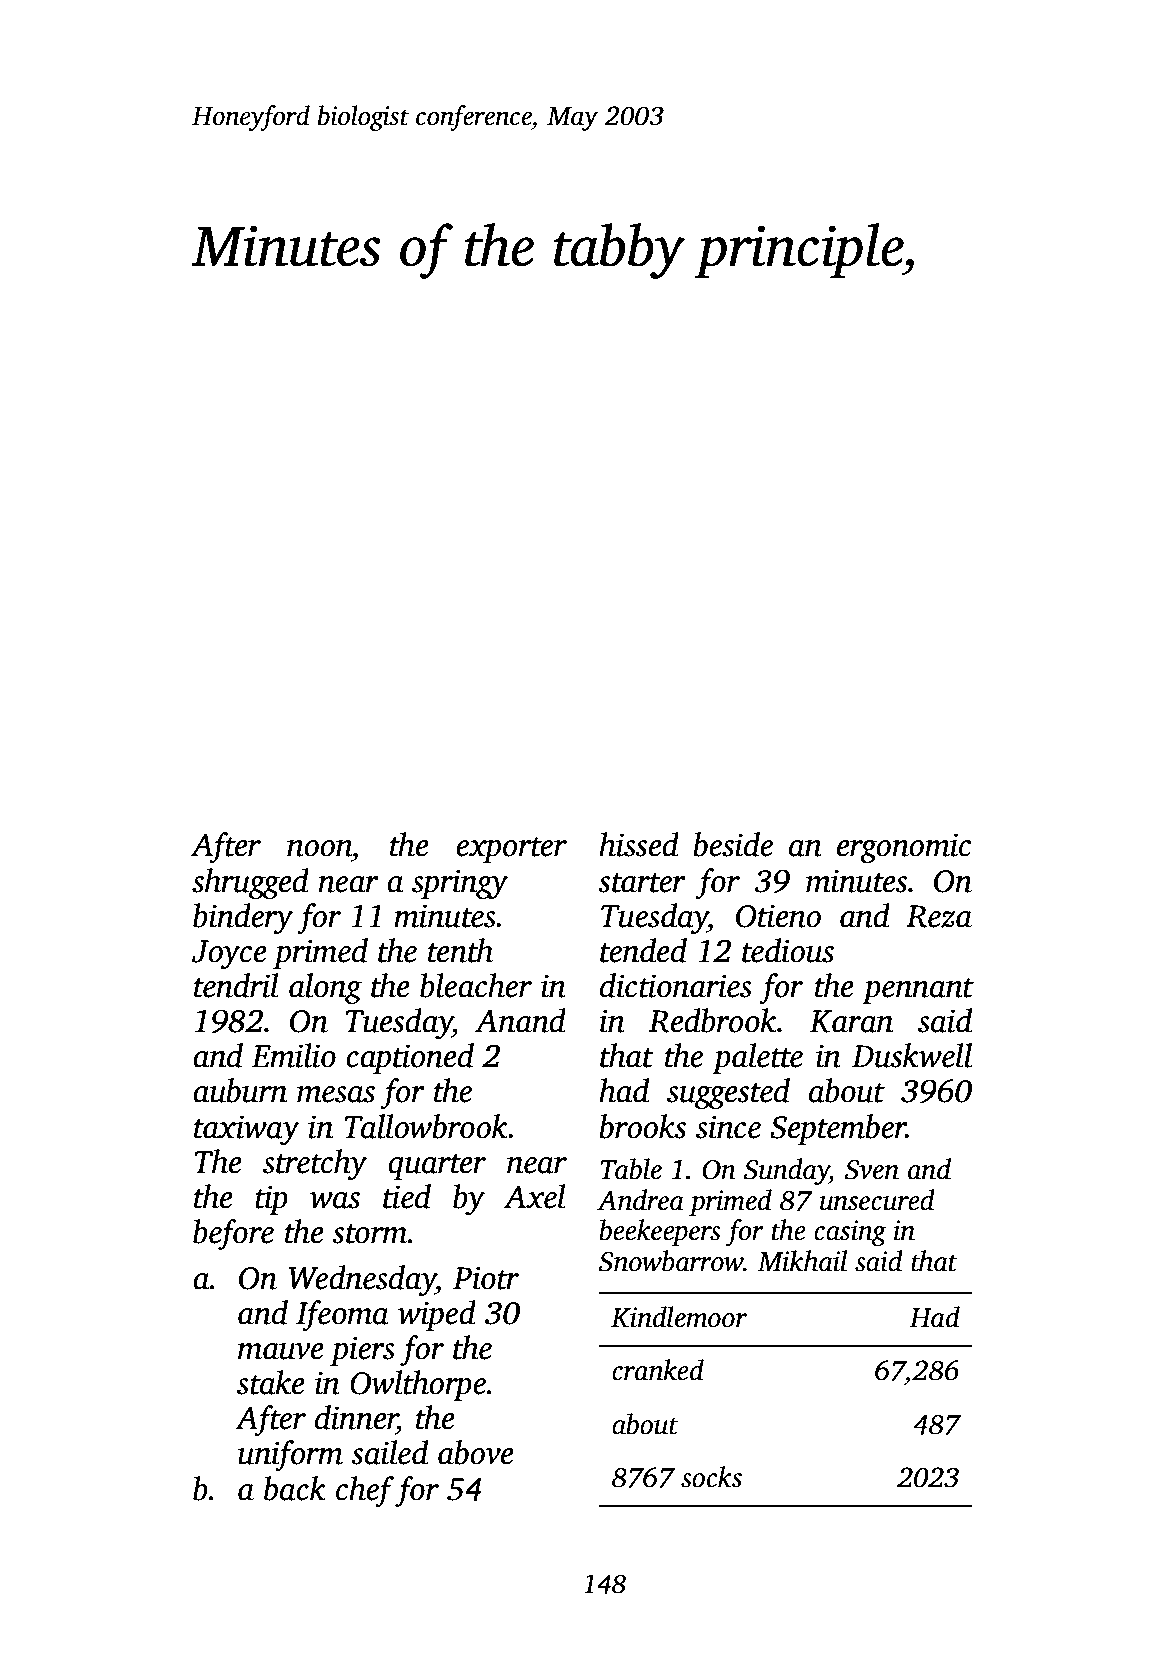  What do you see at coordinates (918, 991) in the page?
I see `pennant` at bounding box center [918, 991].
